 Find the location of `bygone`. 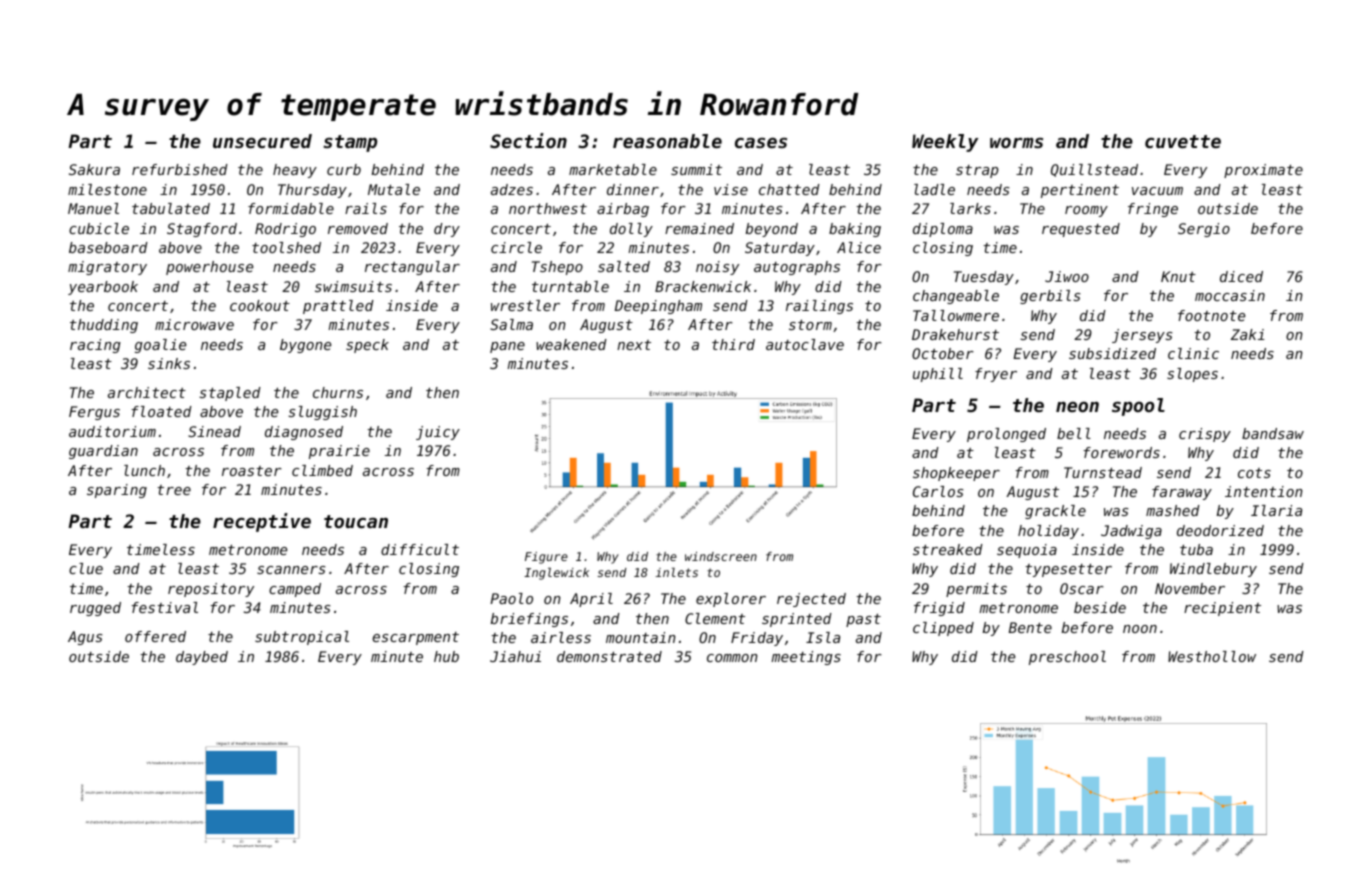

bygone is located at coordinates (305, 346).
